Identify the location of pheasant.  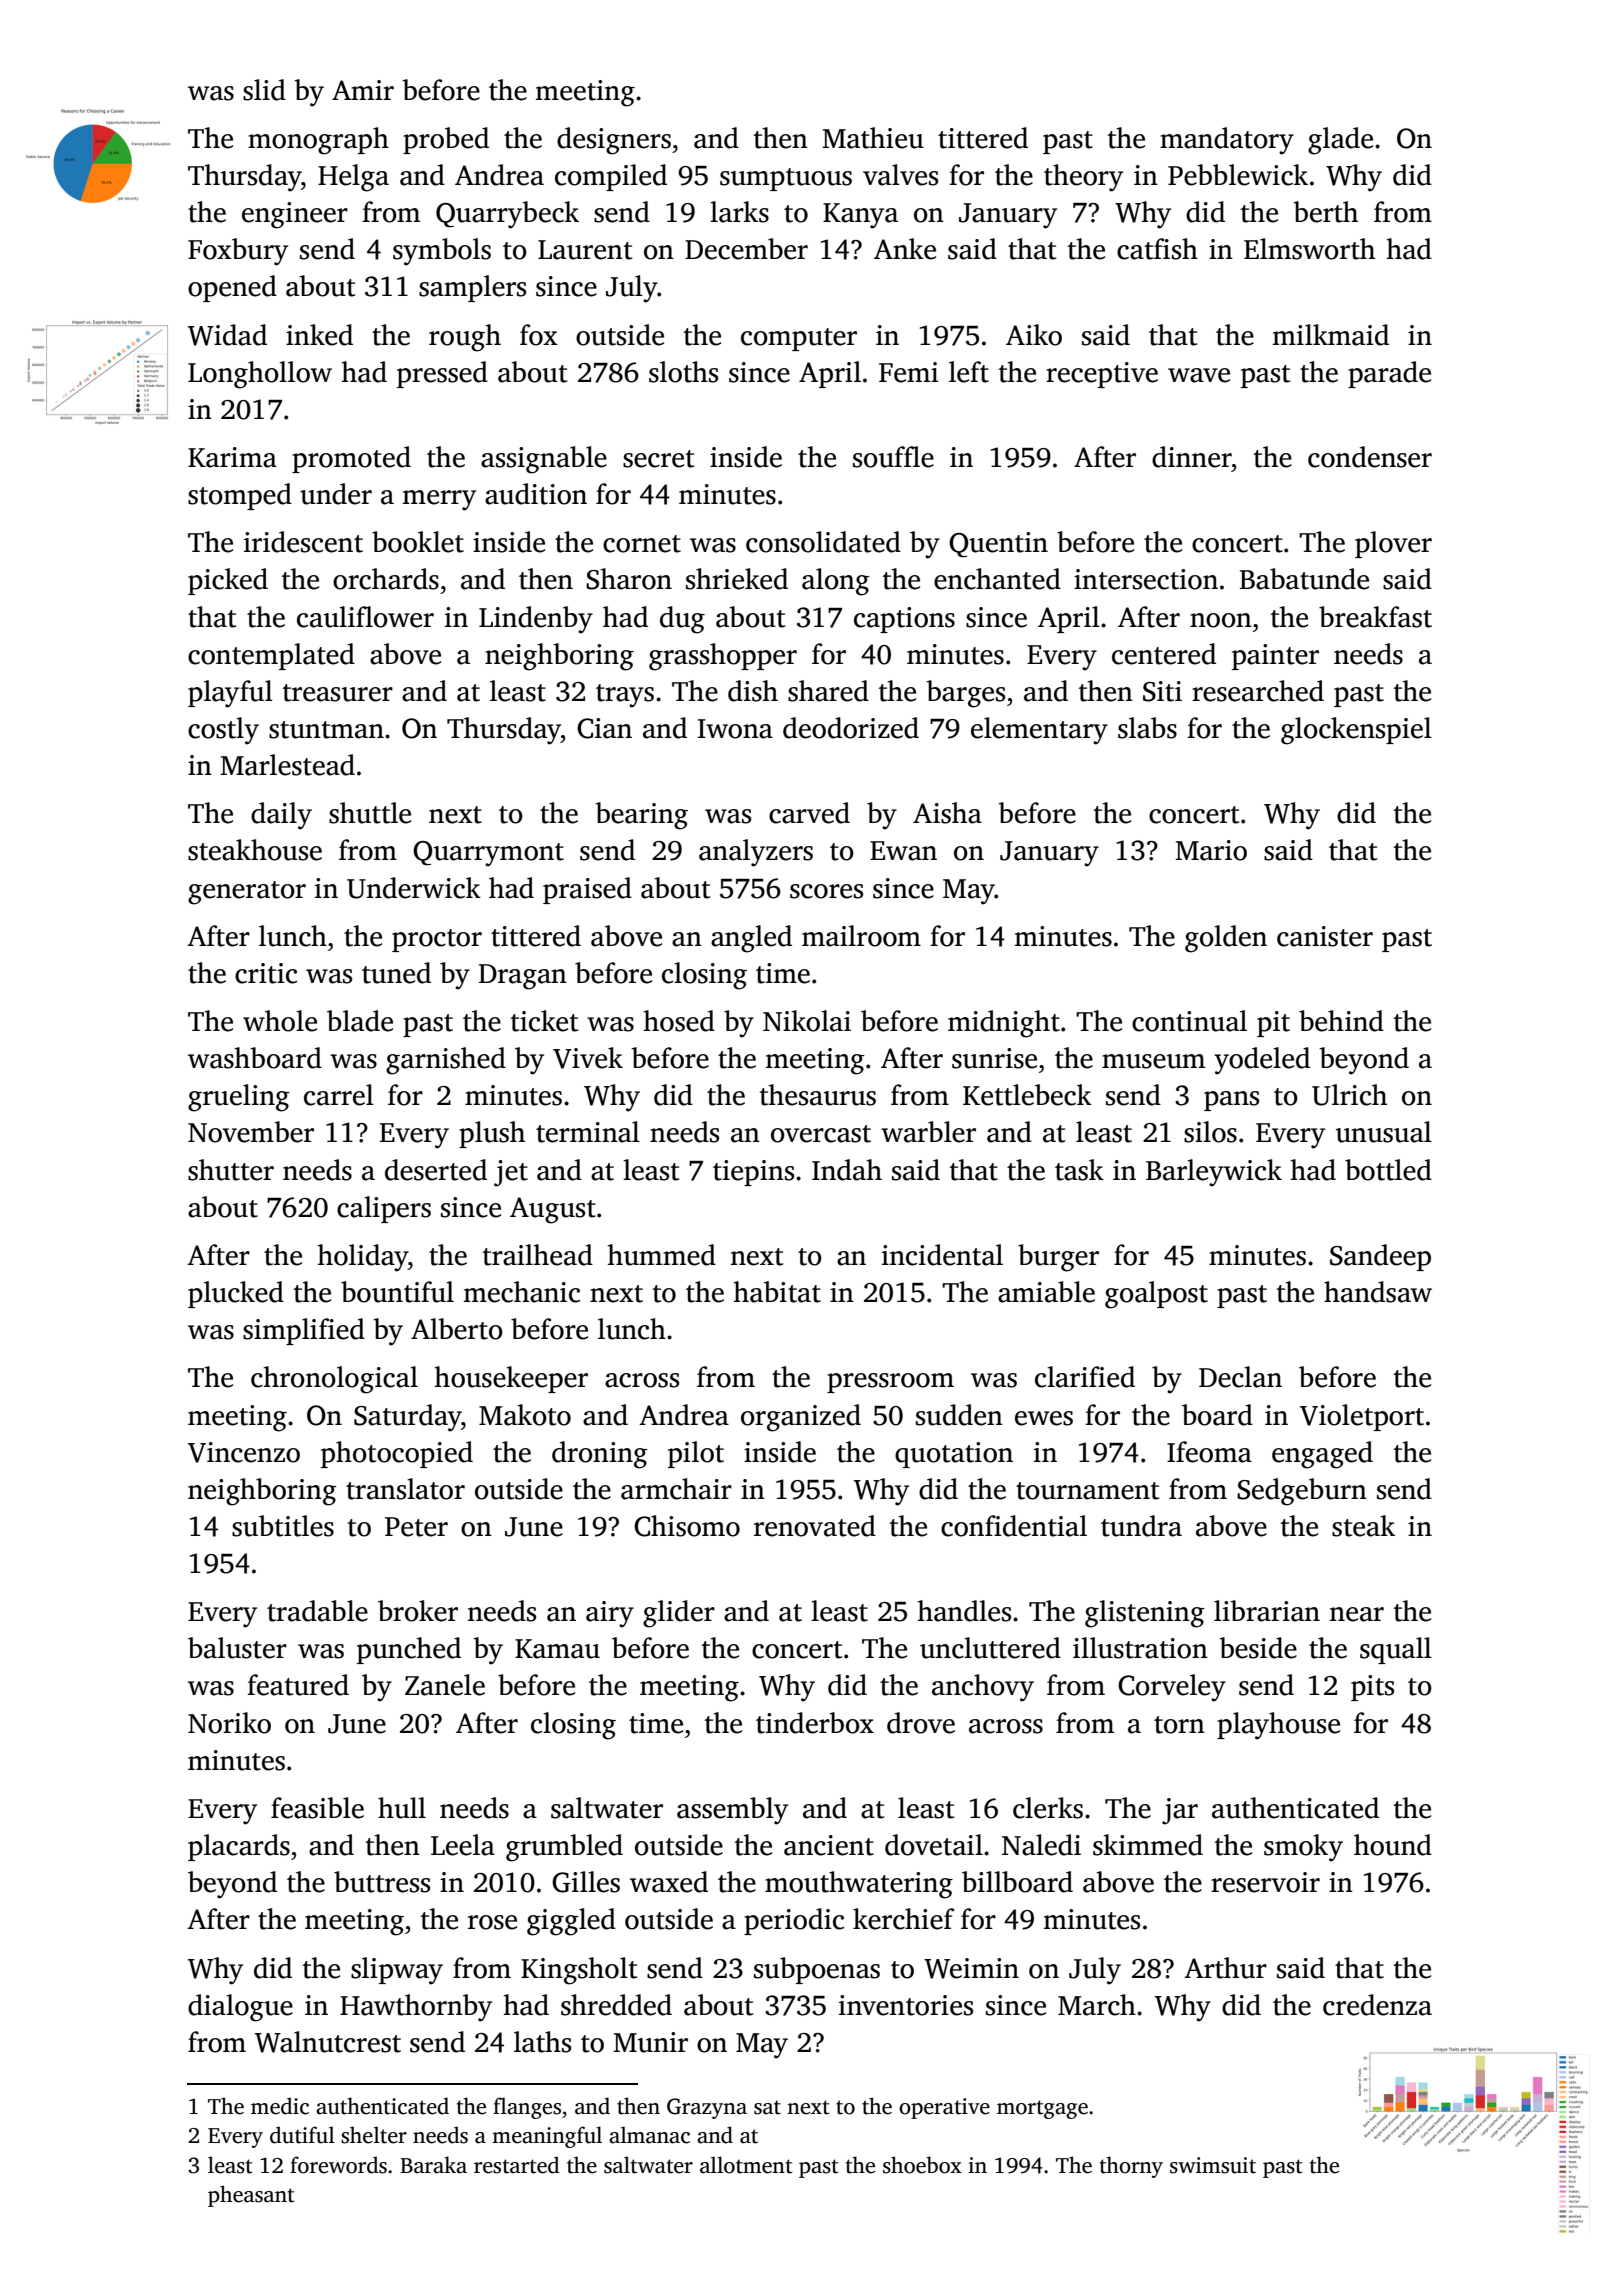
(251, 2196).
